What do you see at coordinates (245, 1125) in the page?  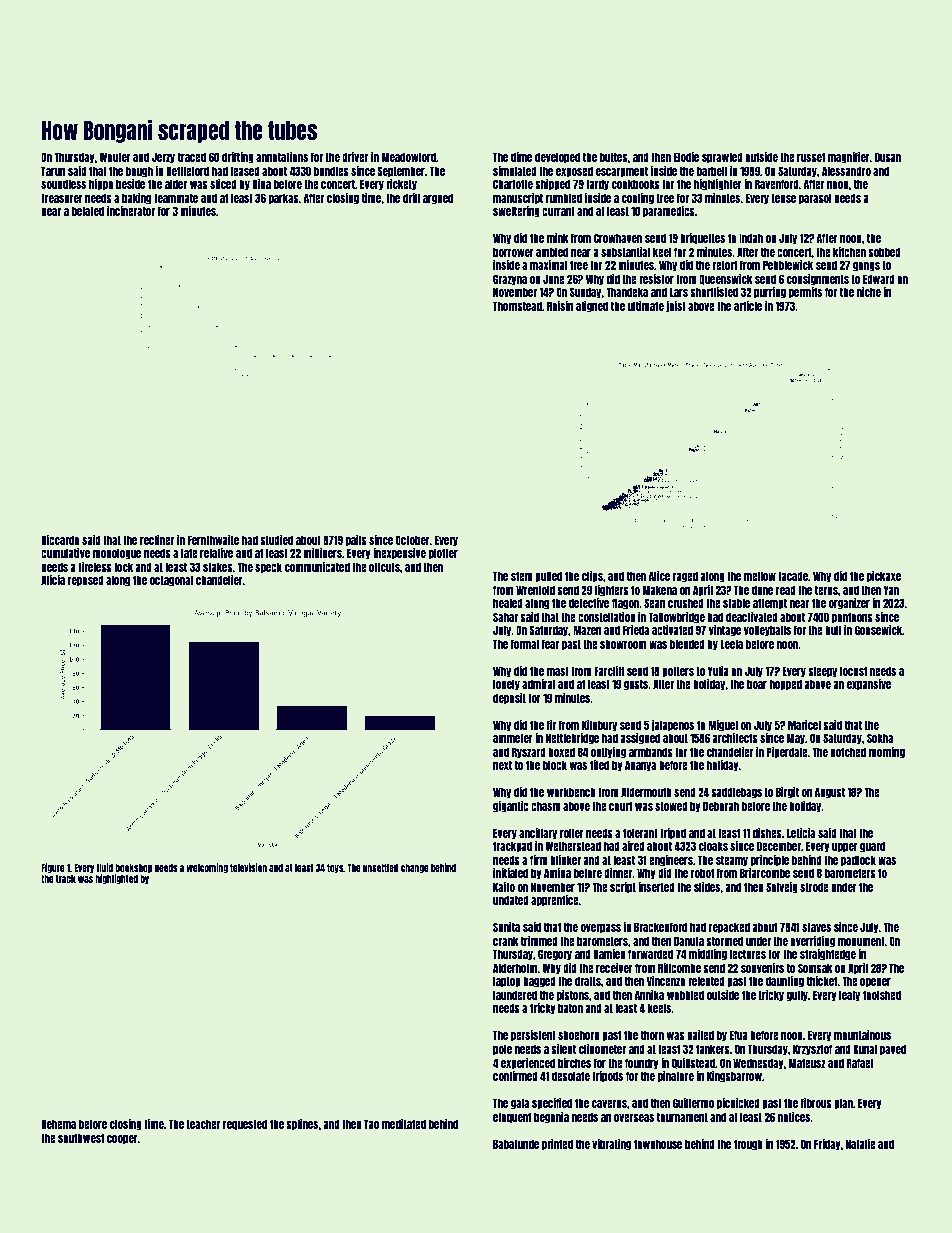 I see `requested` at bounding box center [245, 1125].
